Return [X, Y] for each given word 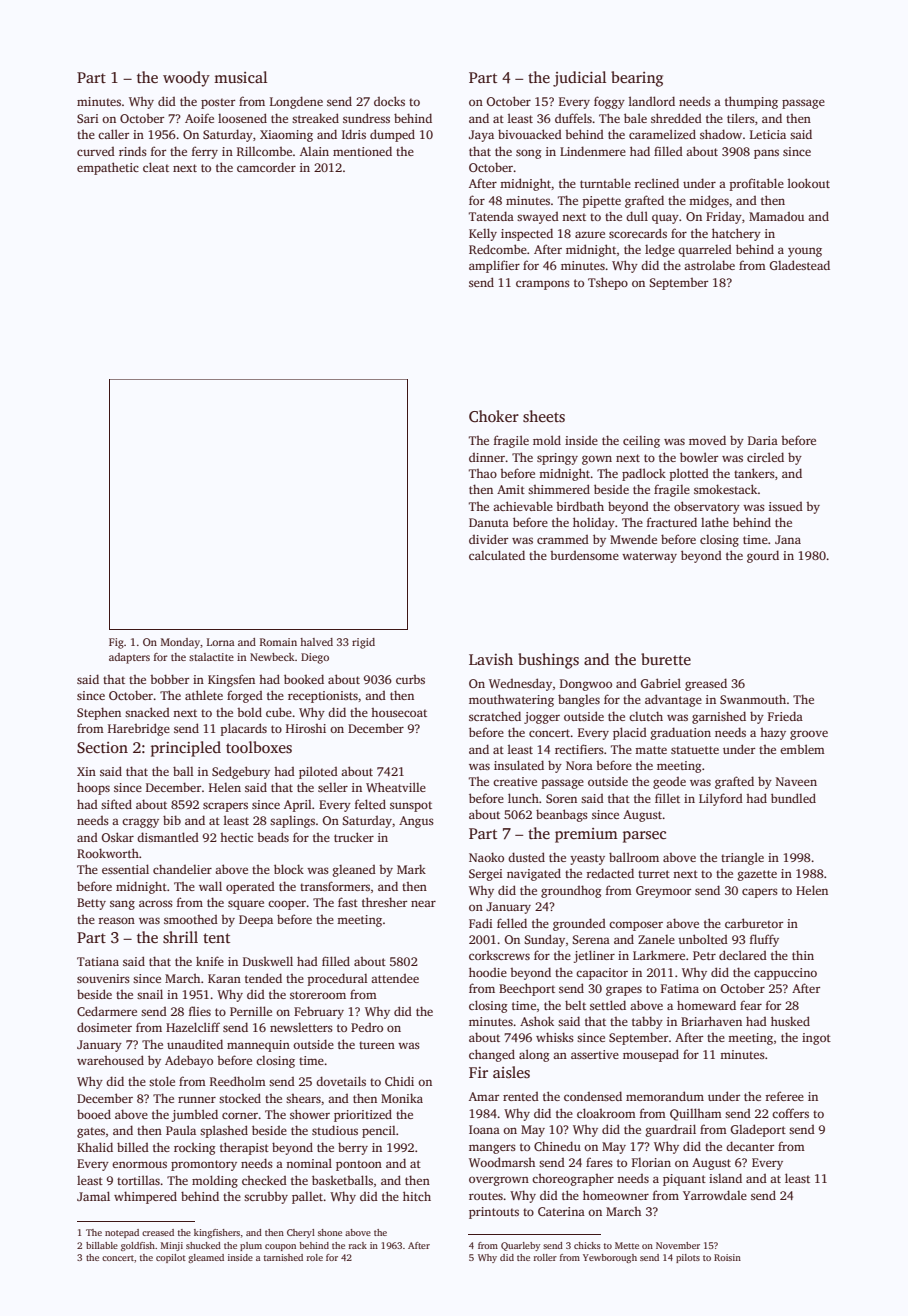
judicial [579, 79]
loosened [242, 118]
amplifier [494, 266]
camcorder [266, 167]
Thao [483, 473]
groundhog [571, 891]
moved [707, 440]
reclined [656, 183]
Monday [180, 643]
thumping [751, 102]
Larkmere [659, 955]
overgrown [499, 1181]
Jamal [93, 1196]
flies [200, 1011]
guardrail [671, 1130]
